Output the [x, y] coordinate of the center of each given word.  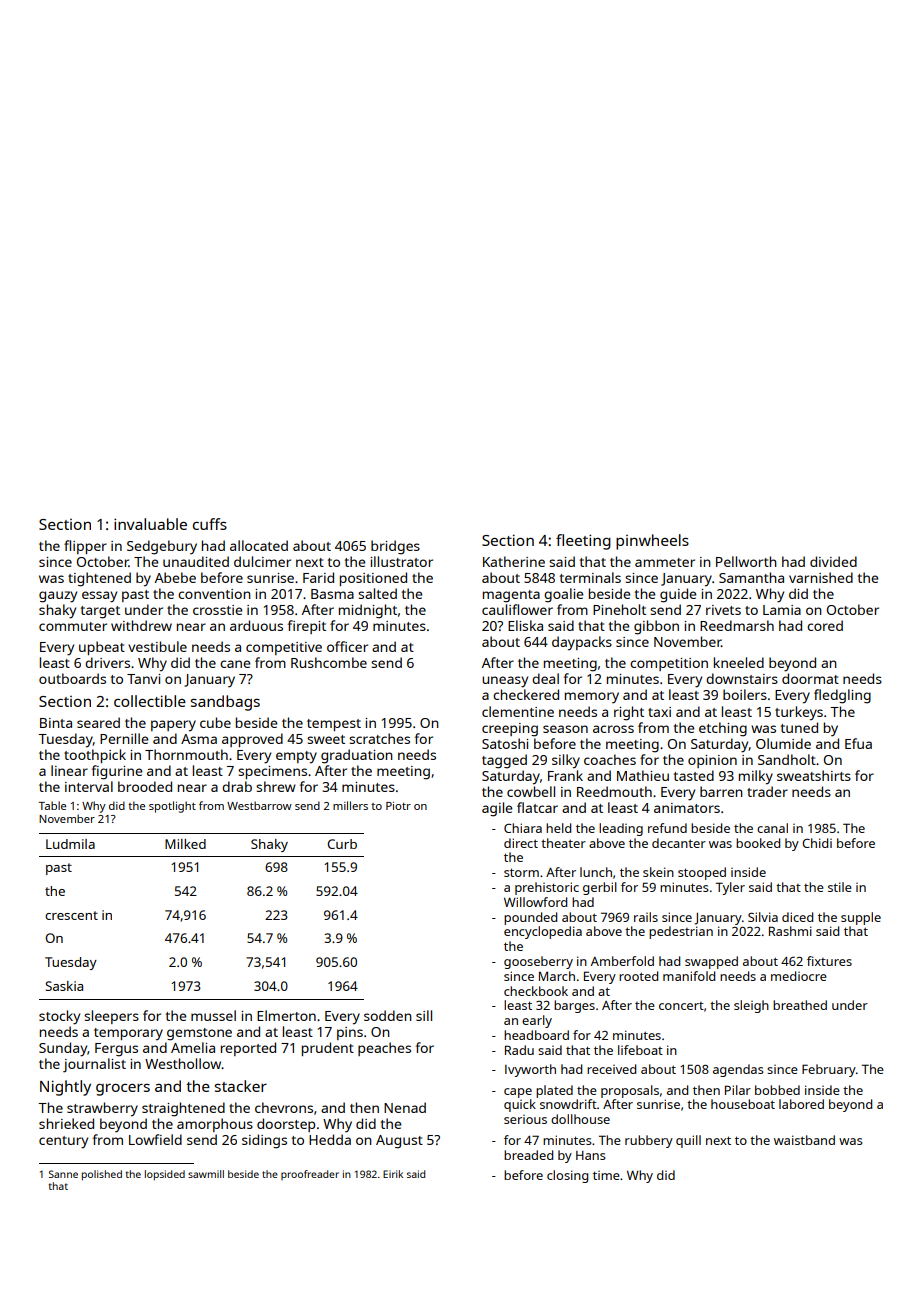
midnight [368, 611]
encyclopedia [543, 932]
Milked [185, 844]
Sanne [63, 1174]
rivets [723, 610]
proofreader [310, 1175]
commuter [73, 626]
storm [521, 872]
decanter [679, 843]
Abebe [175, 577]
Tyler [730, 888]
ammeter [665, 562]
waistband [804, 1140]
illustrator [401, 561]
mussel [213, 1015]
